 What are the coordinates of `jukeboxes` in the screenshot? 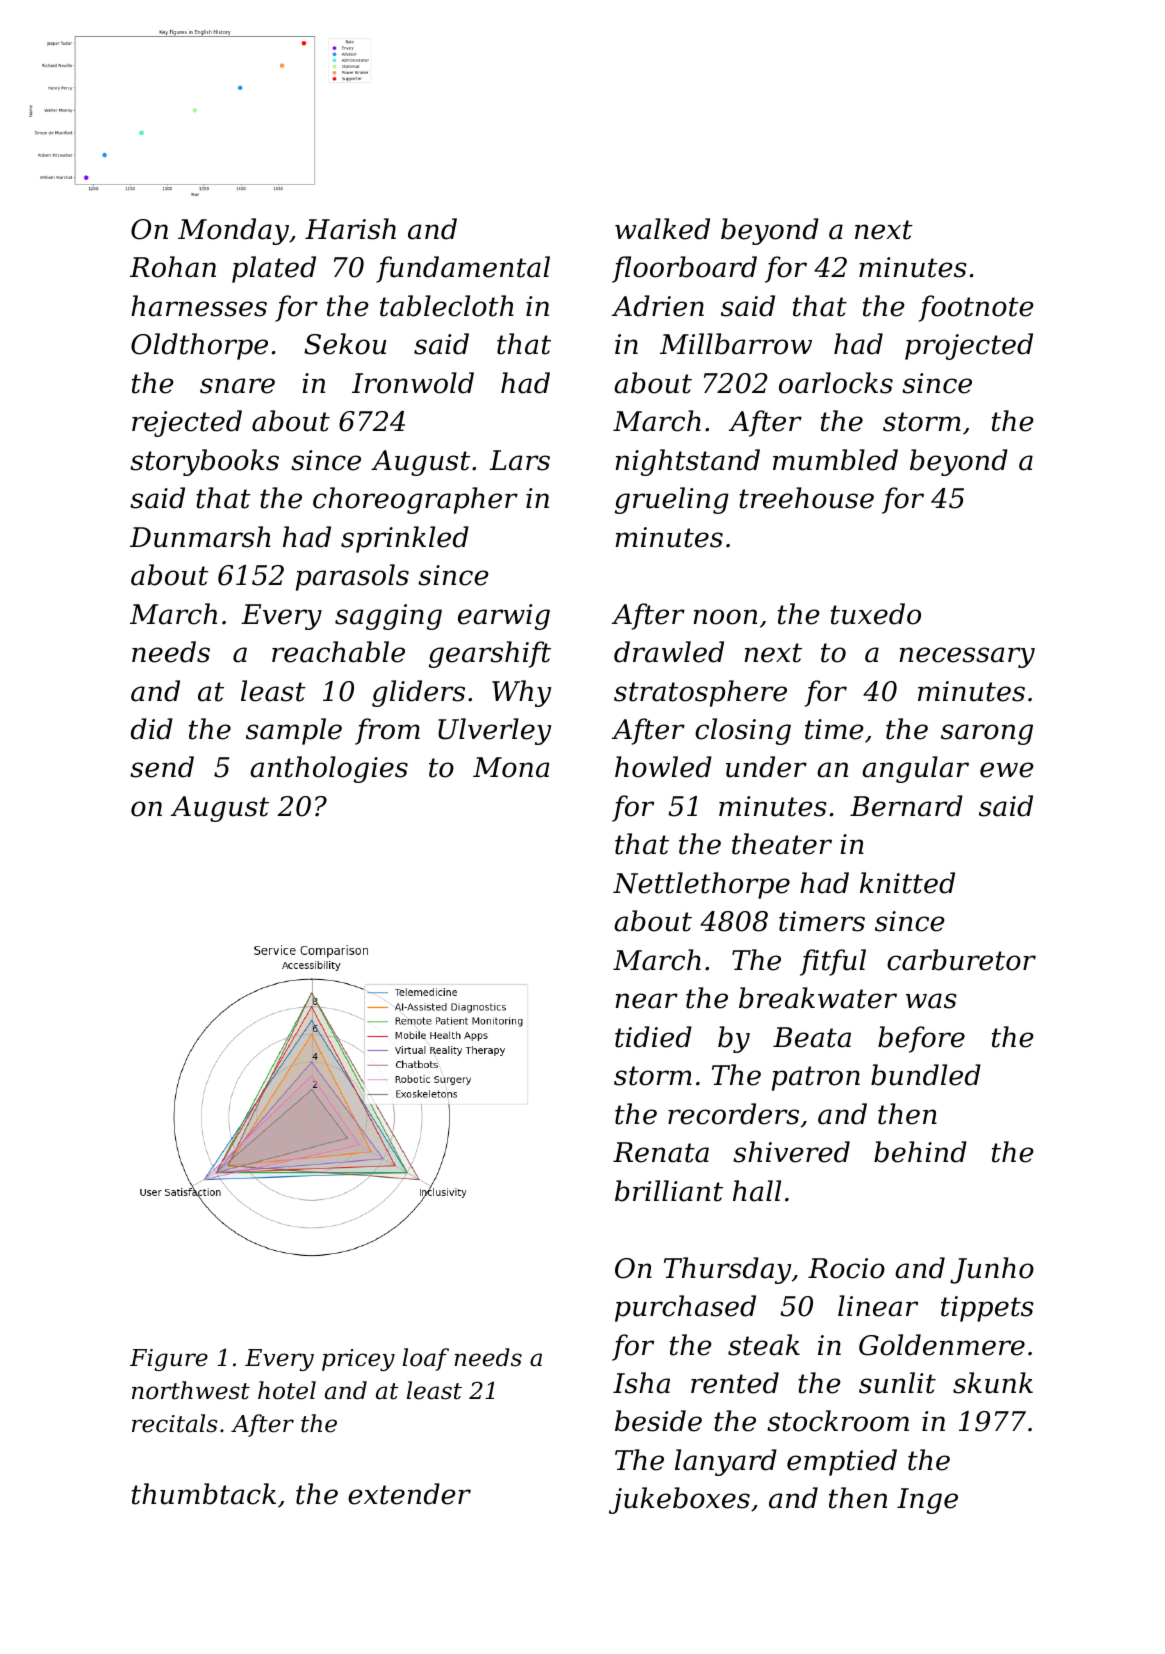 It's located at (679, 1500).
